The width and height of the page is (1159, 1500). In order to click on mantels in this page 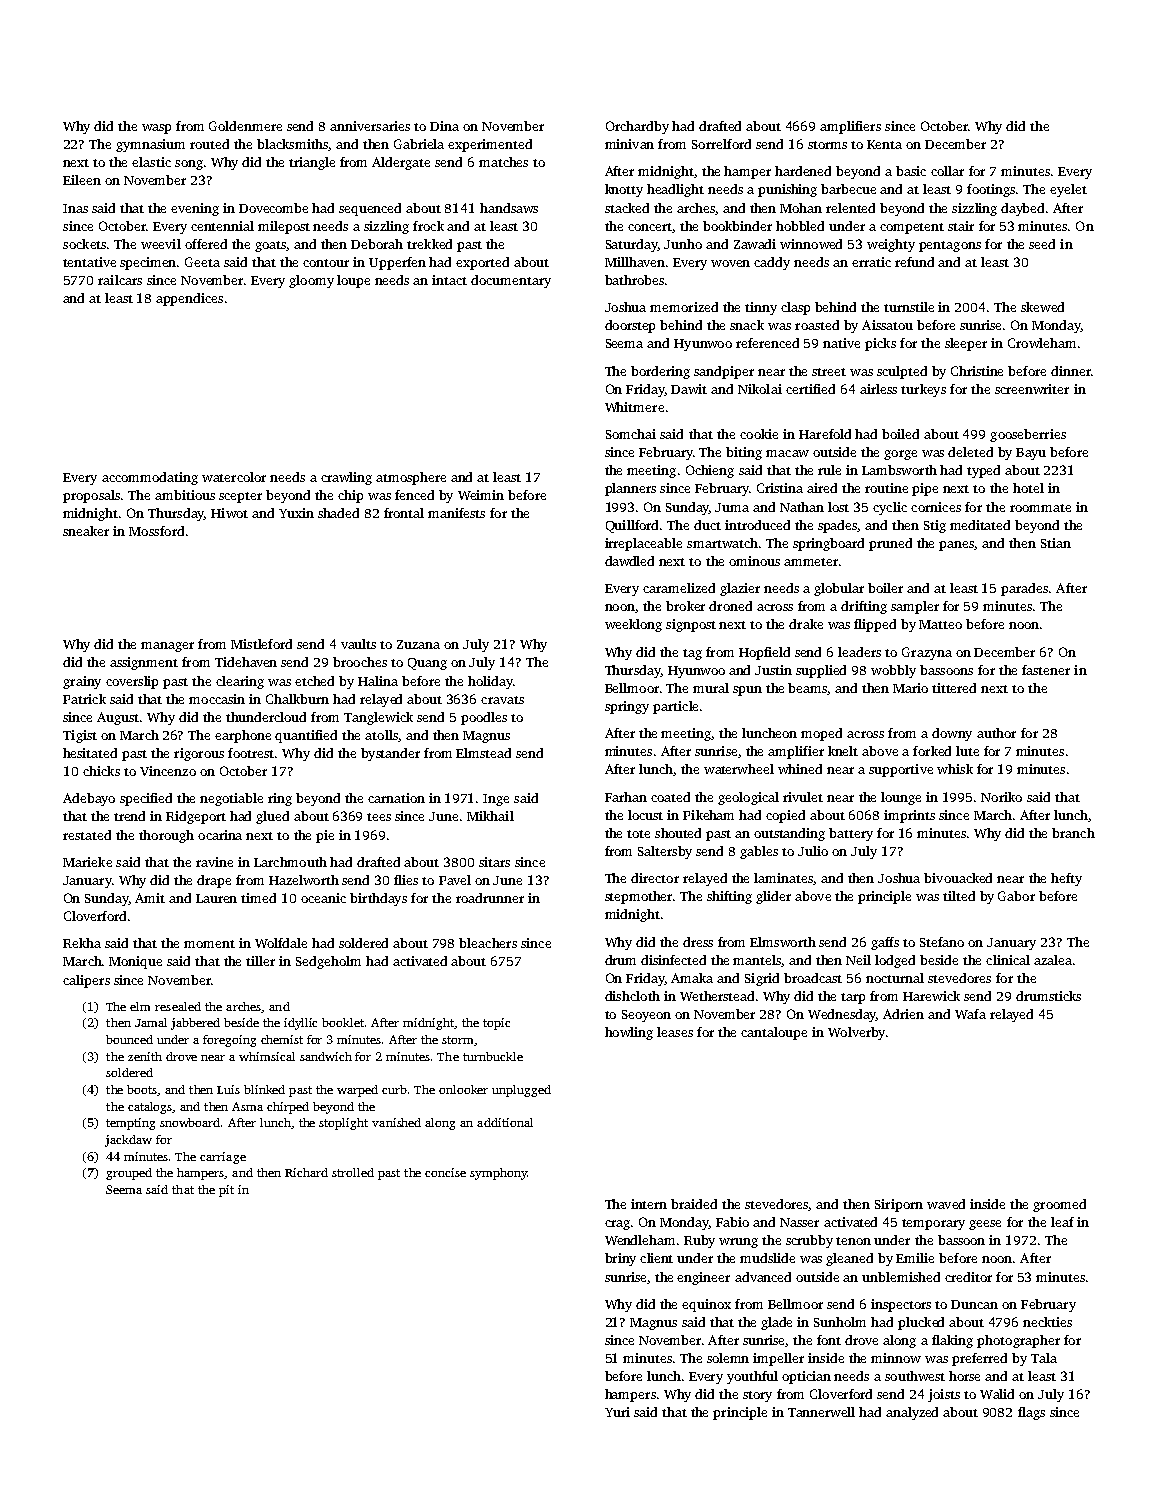, I will do `click(757, 961)`.
